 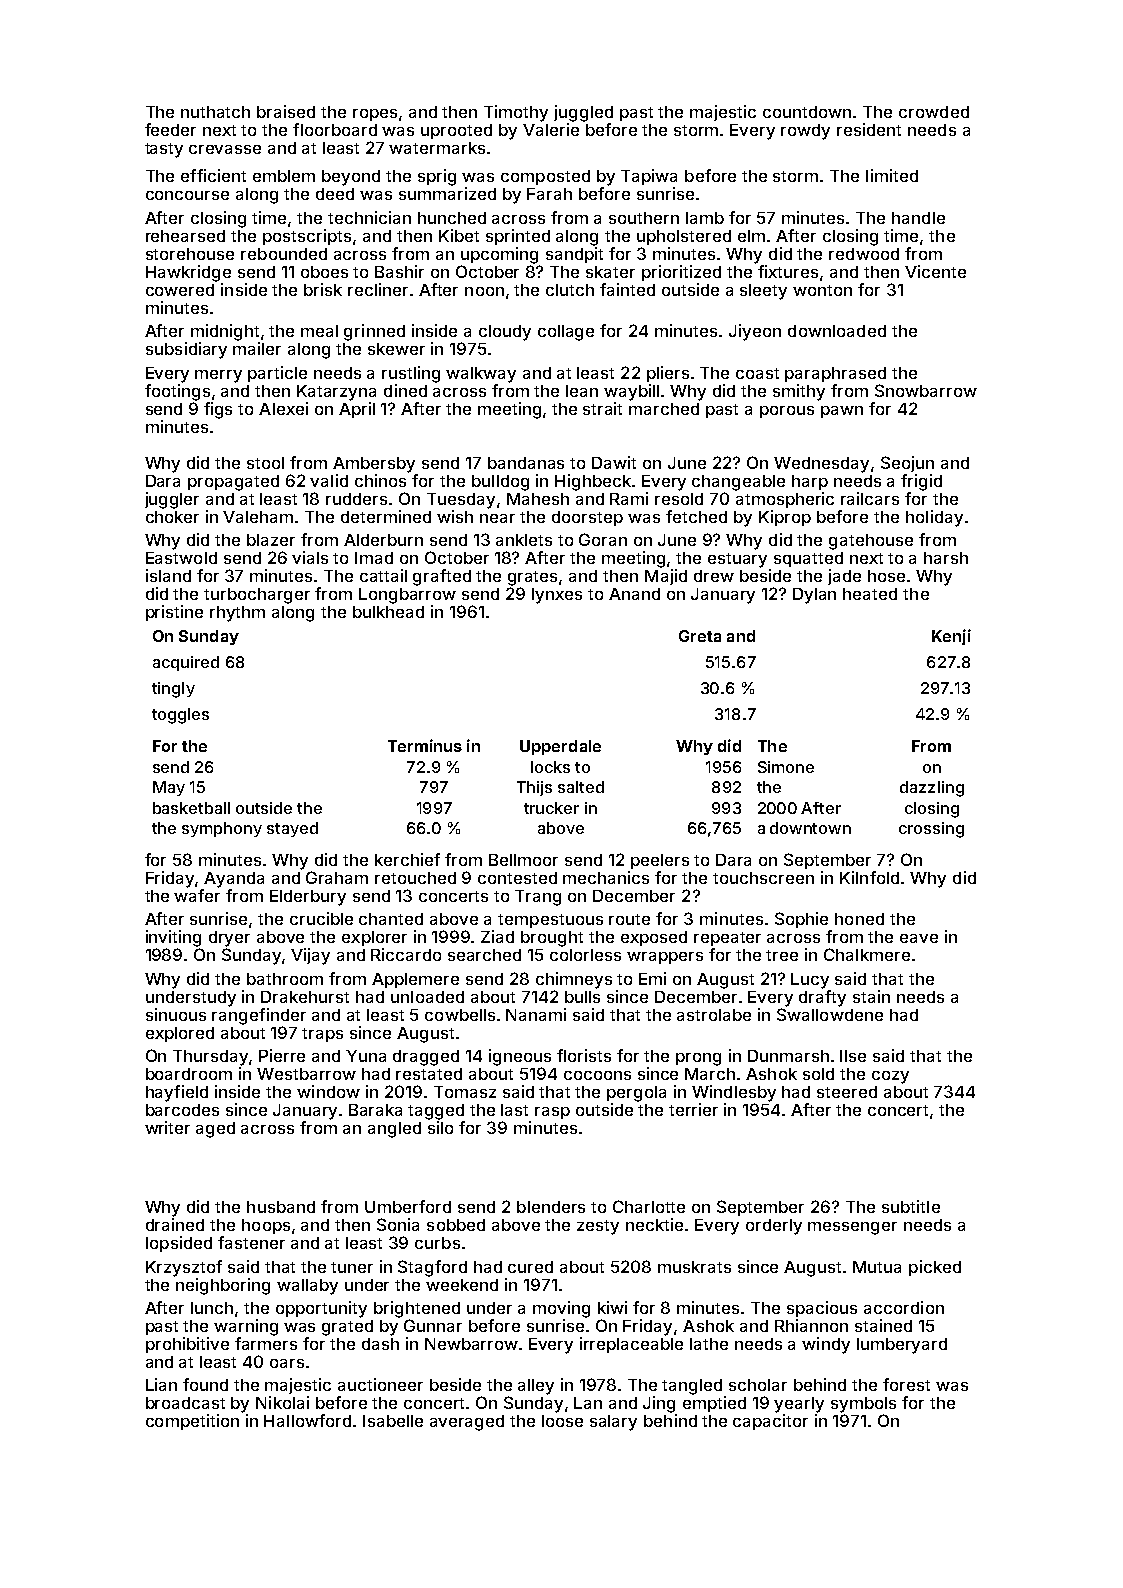 I want to click on countdown, so click(x=807, y=112).
